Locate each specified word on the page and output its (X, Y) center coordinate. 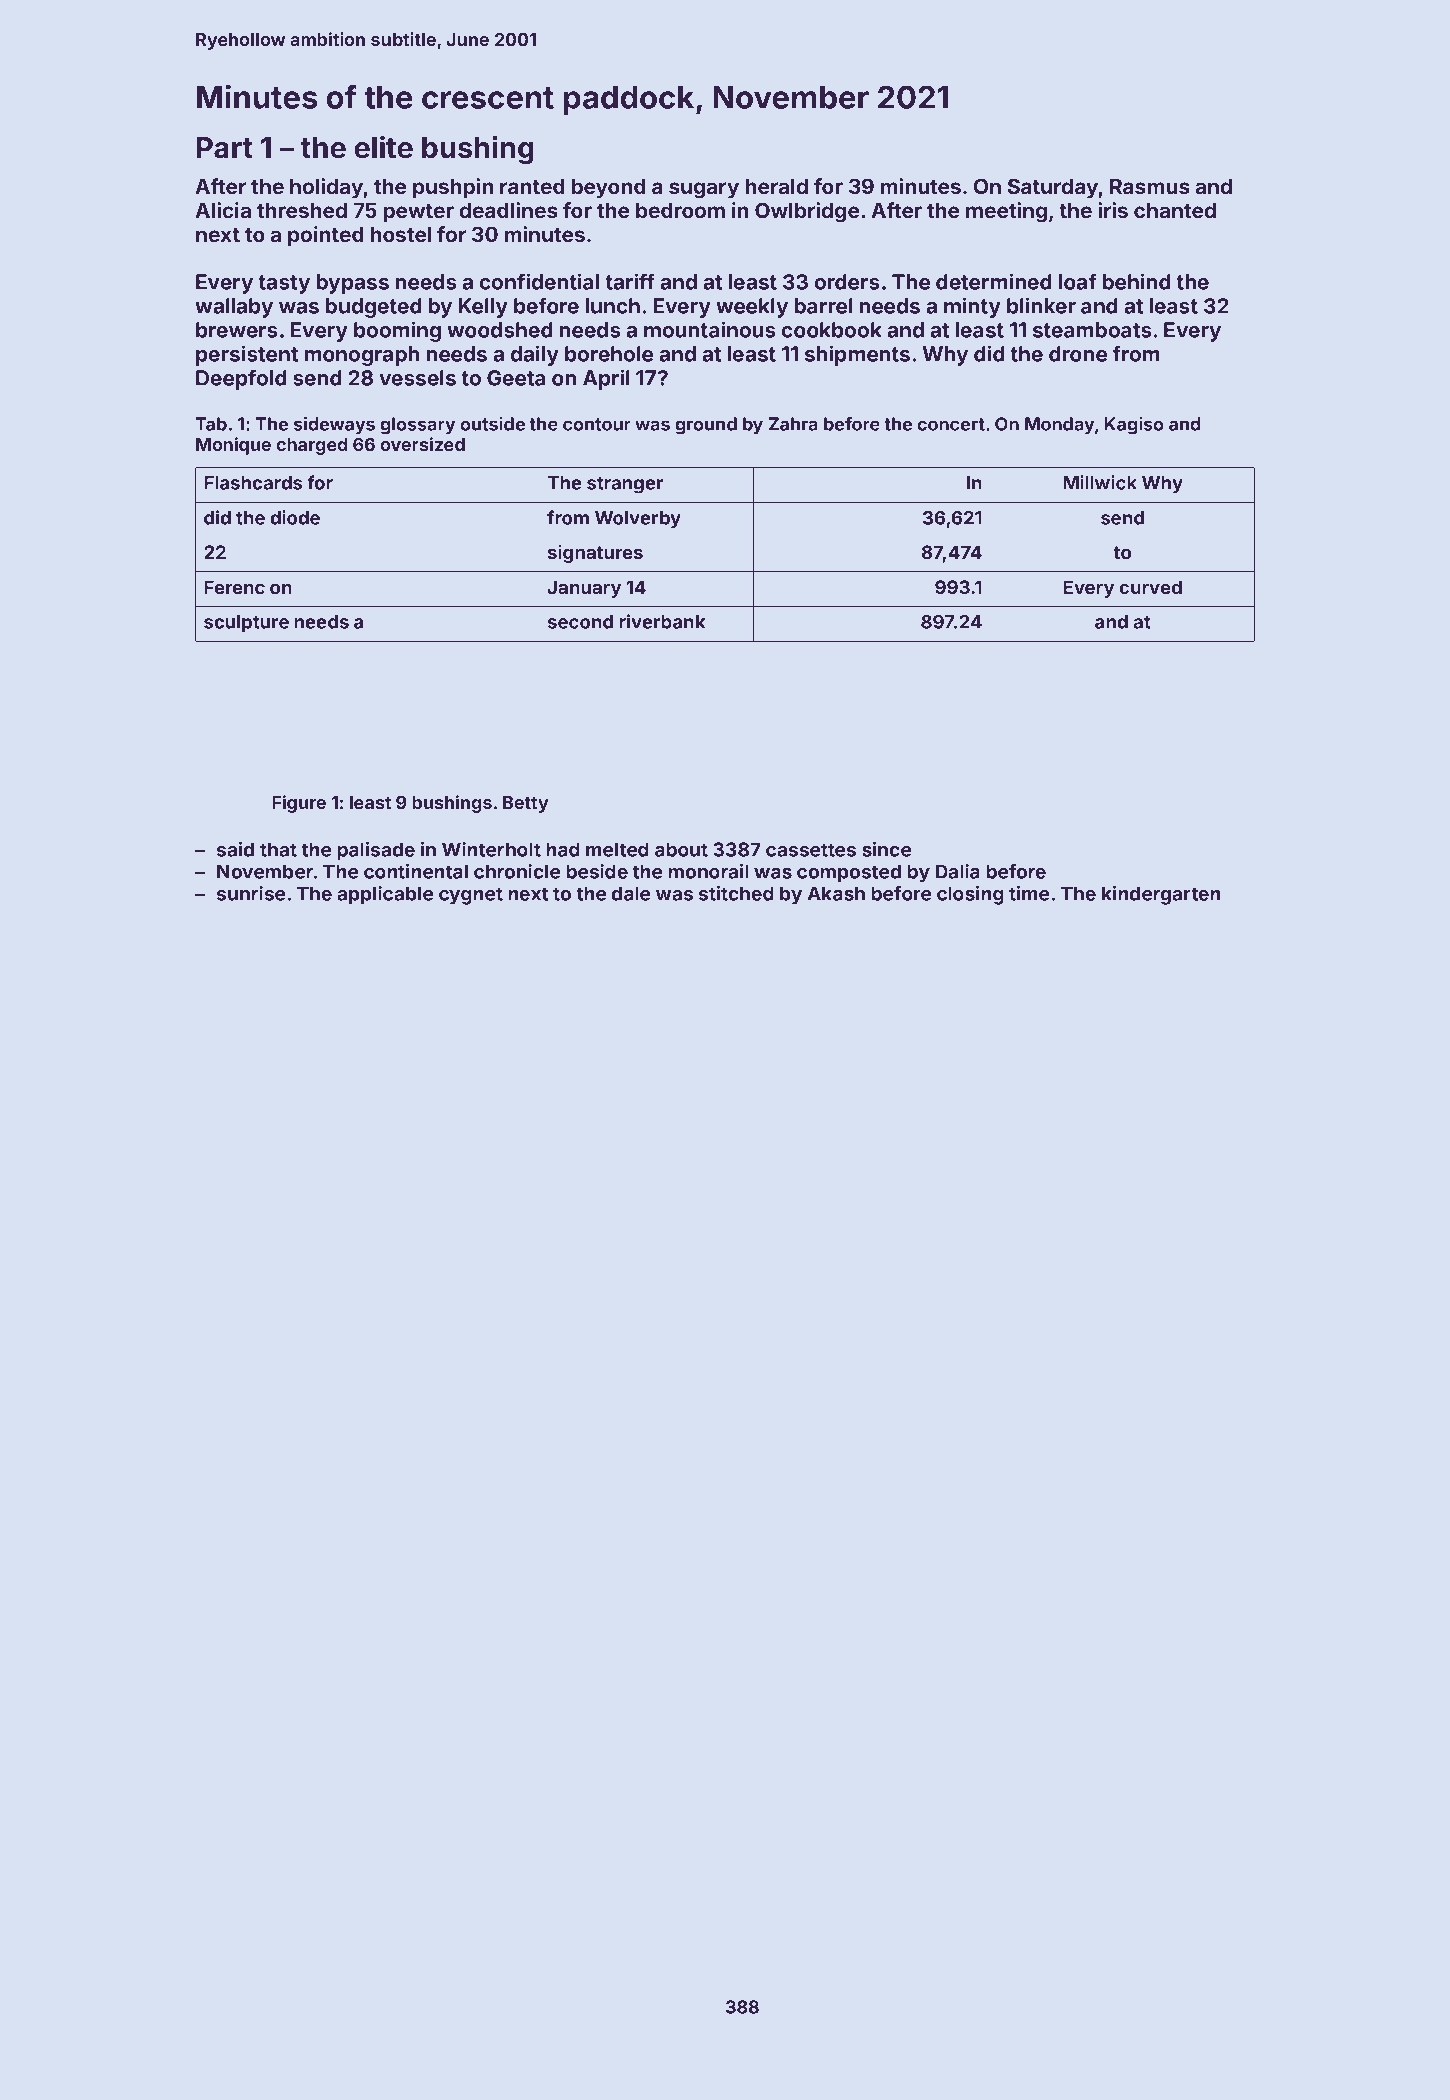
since (886, 849)
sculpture (246, 624)
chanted (1175, 210)
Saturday (1053, 188)
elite (383, 147)
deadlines (509, 210)
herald (777, 186)
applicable (385, 895)
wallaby (234, 308)
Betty (526, 804)
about (681, 849)
